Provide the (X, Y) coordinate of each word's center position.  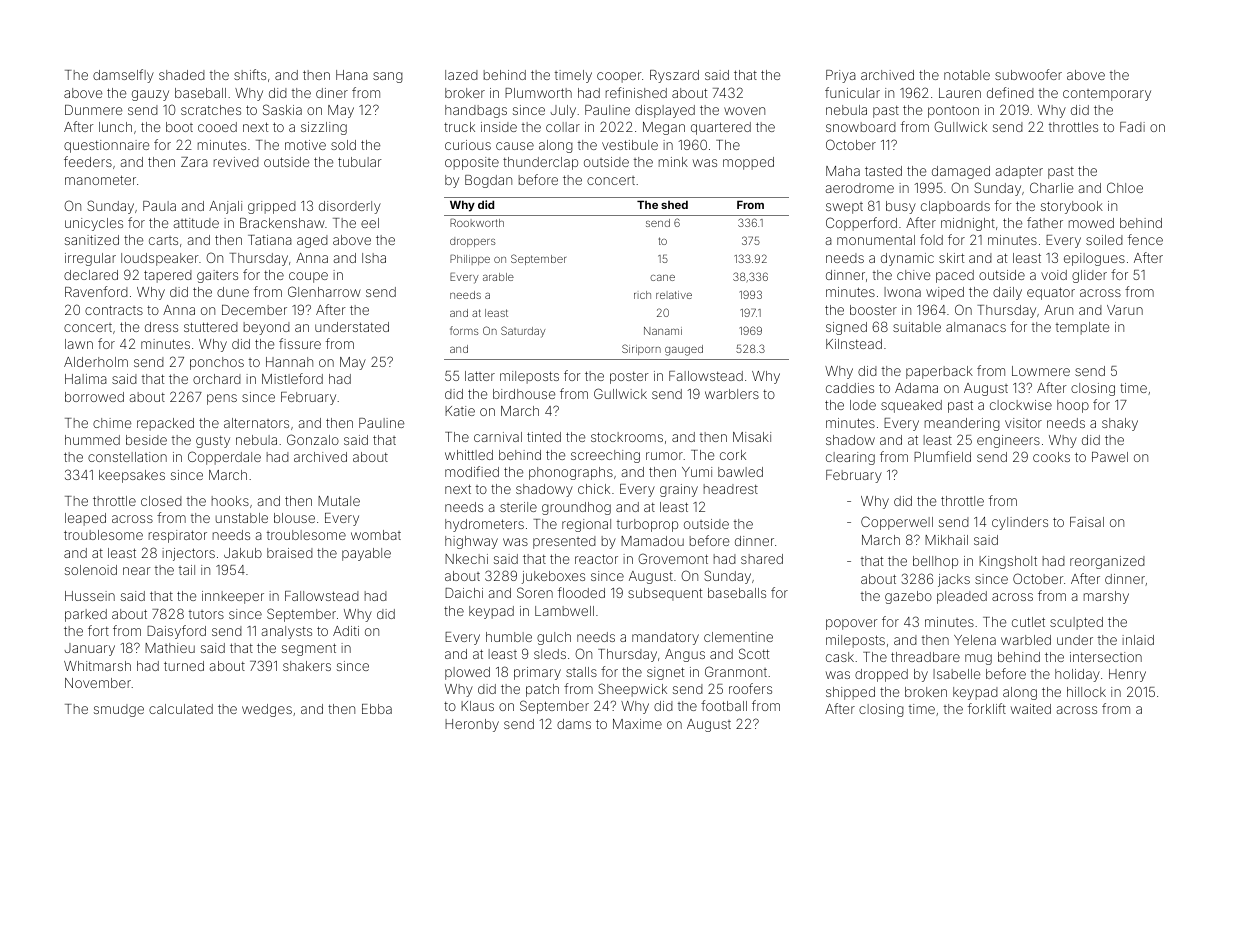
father (1045, 222)
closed (161, 501)
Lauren (960, 93)
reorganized (1107, 562)
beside (146, 440)
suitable (917, 327)
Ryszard (674, 76)
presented (564, 542)
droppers (473, 242)
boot (179, 127)
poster (629, 377)
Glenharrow (324, 291)
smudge (119, 710)
